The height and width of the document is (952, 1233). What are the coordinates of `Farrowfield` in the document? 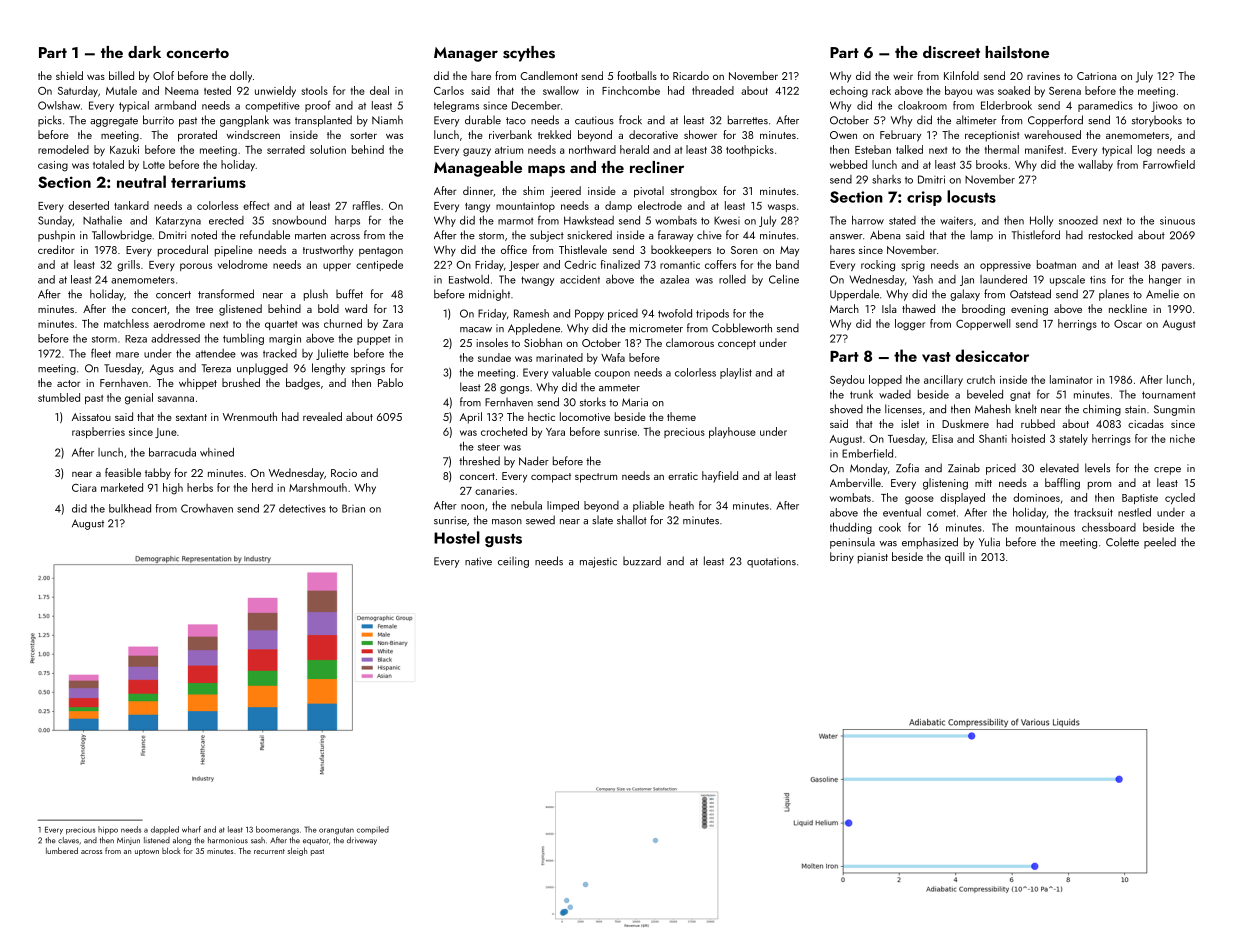 It's located at (1169, 164).
